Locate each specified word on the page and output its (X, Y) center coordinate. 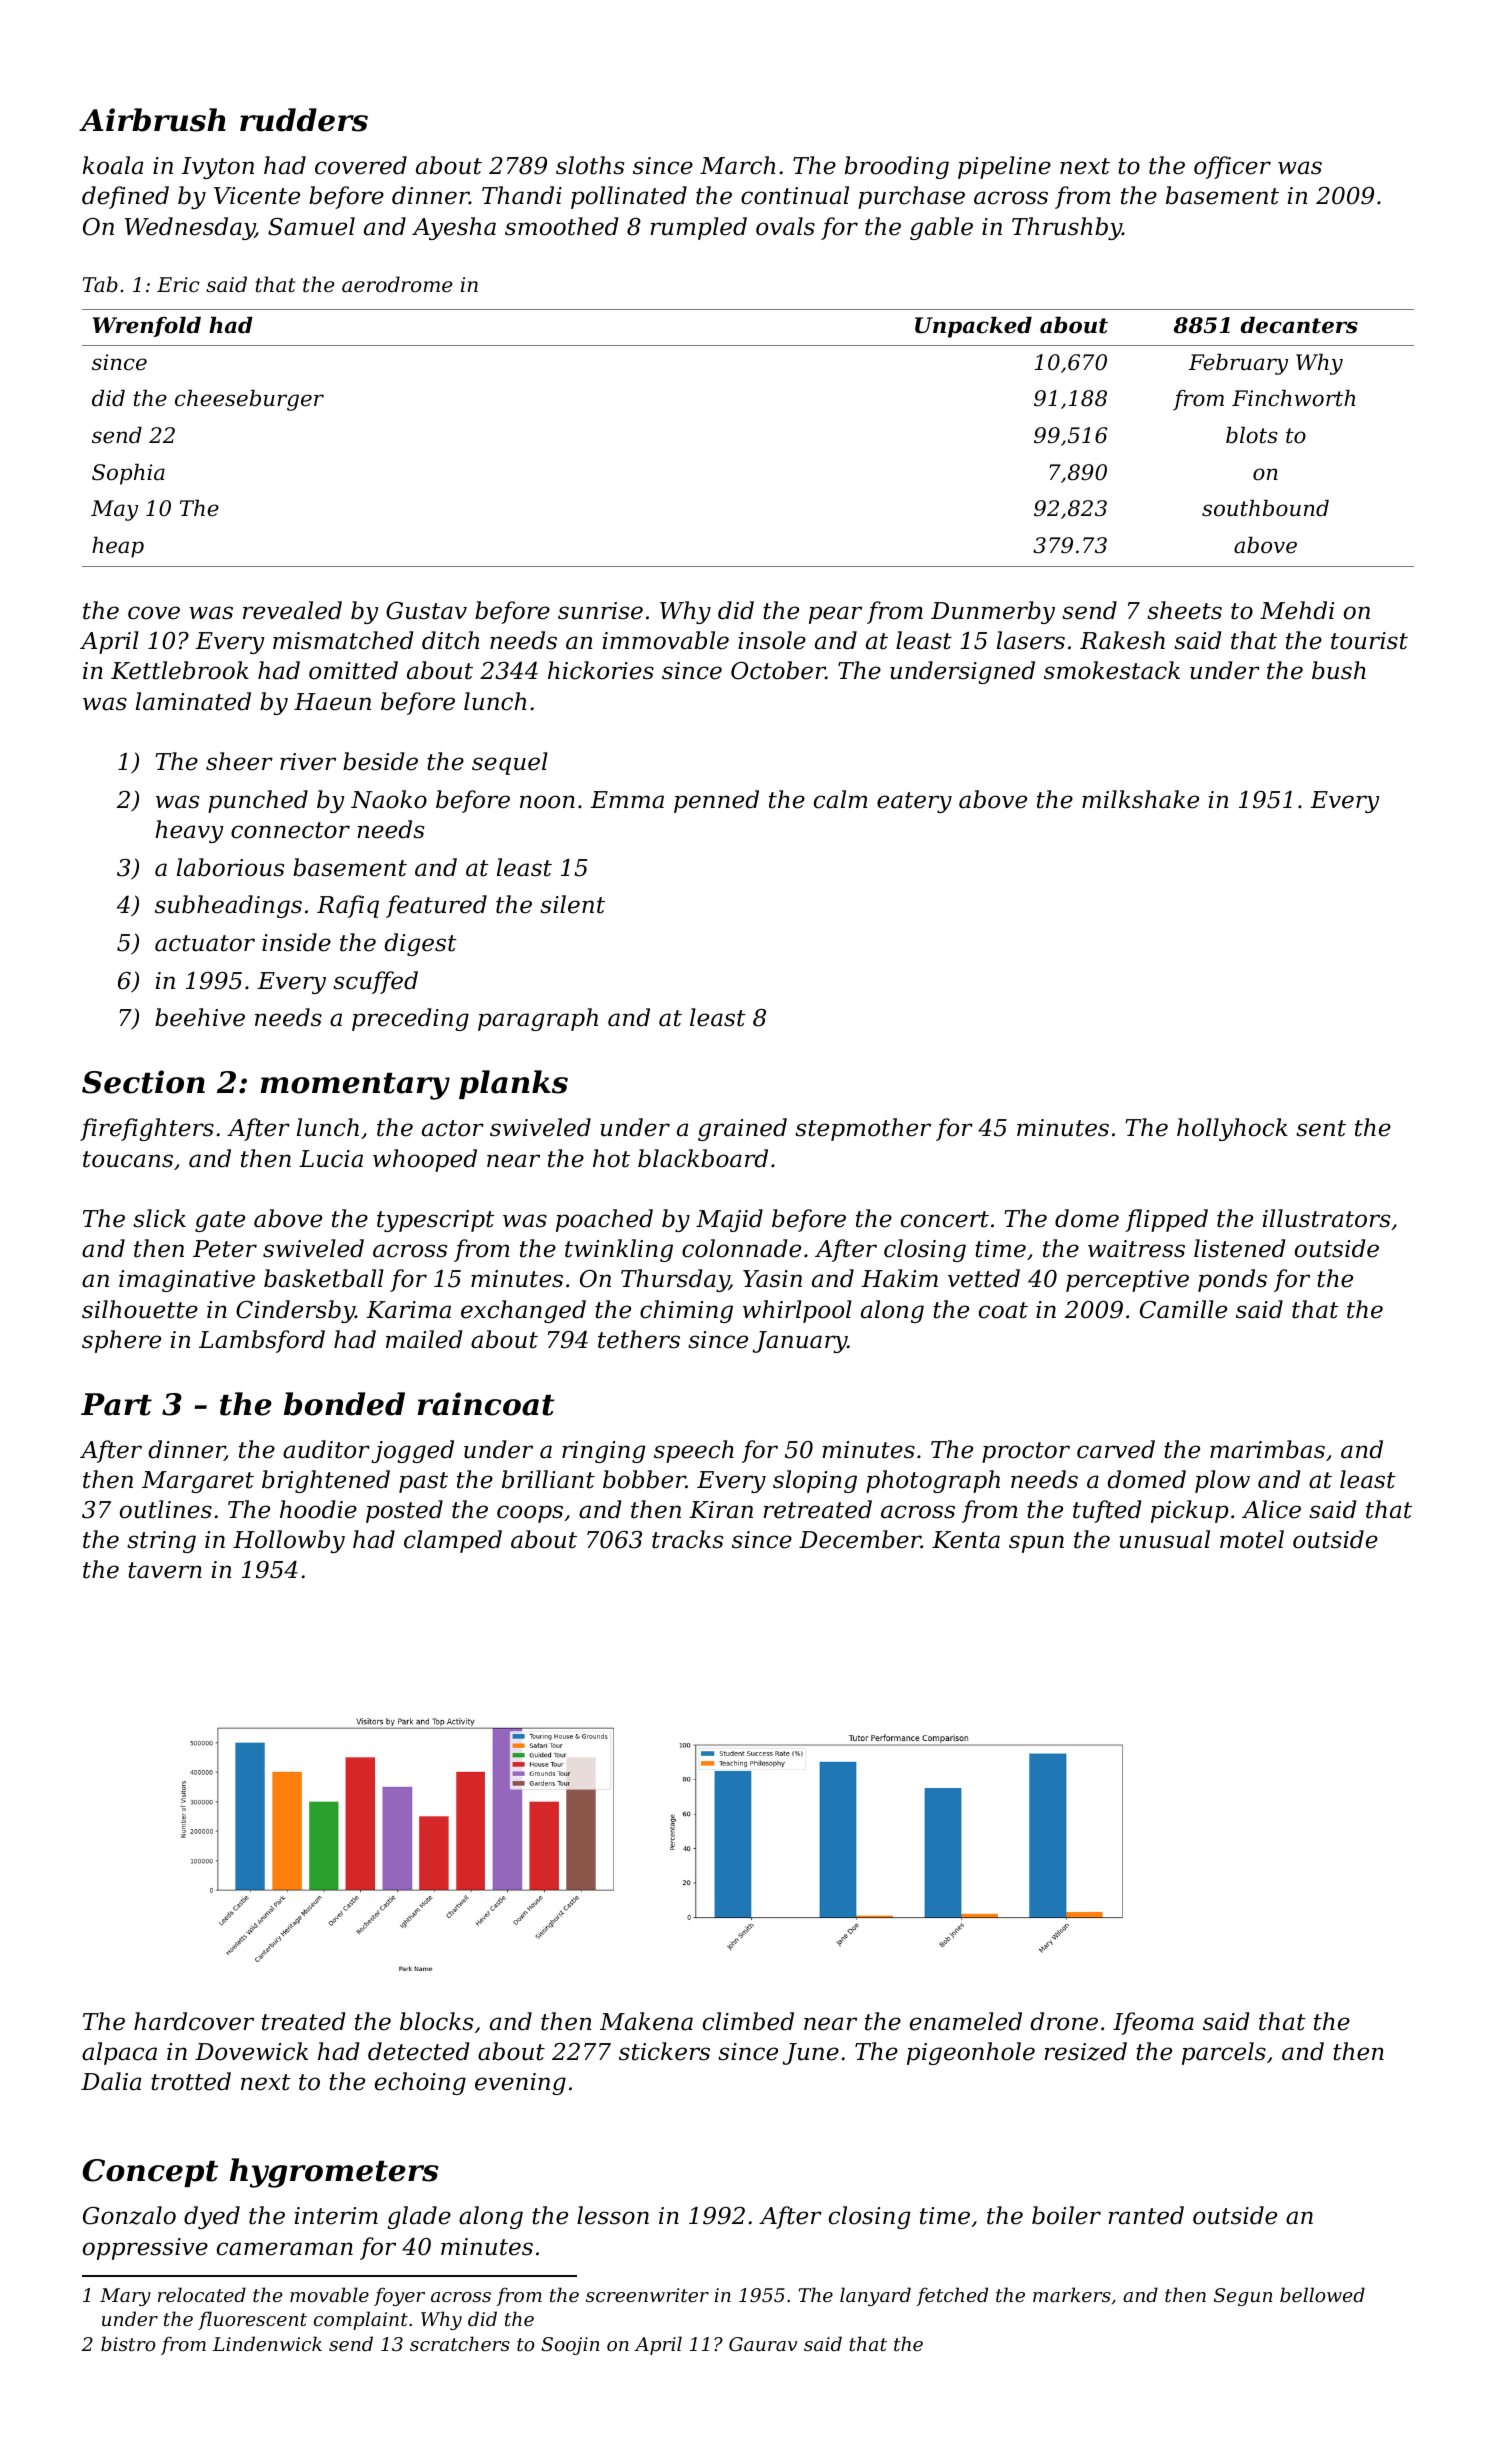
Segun (1243, 2297)
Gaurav (763, 2344)
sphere (121, 1341)
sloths (590, 165)
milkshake (1140, 799)
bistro (128, 2343)
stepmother (863, 1129)
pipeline (1004, 167)
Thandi (522, 195)
